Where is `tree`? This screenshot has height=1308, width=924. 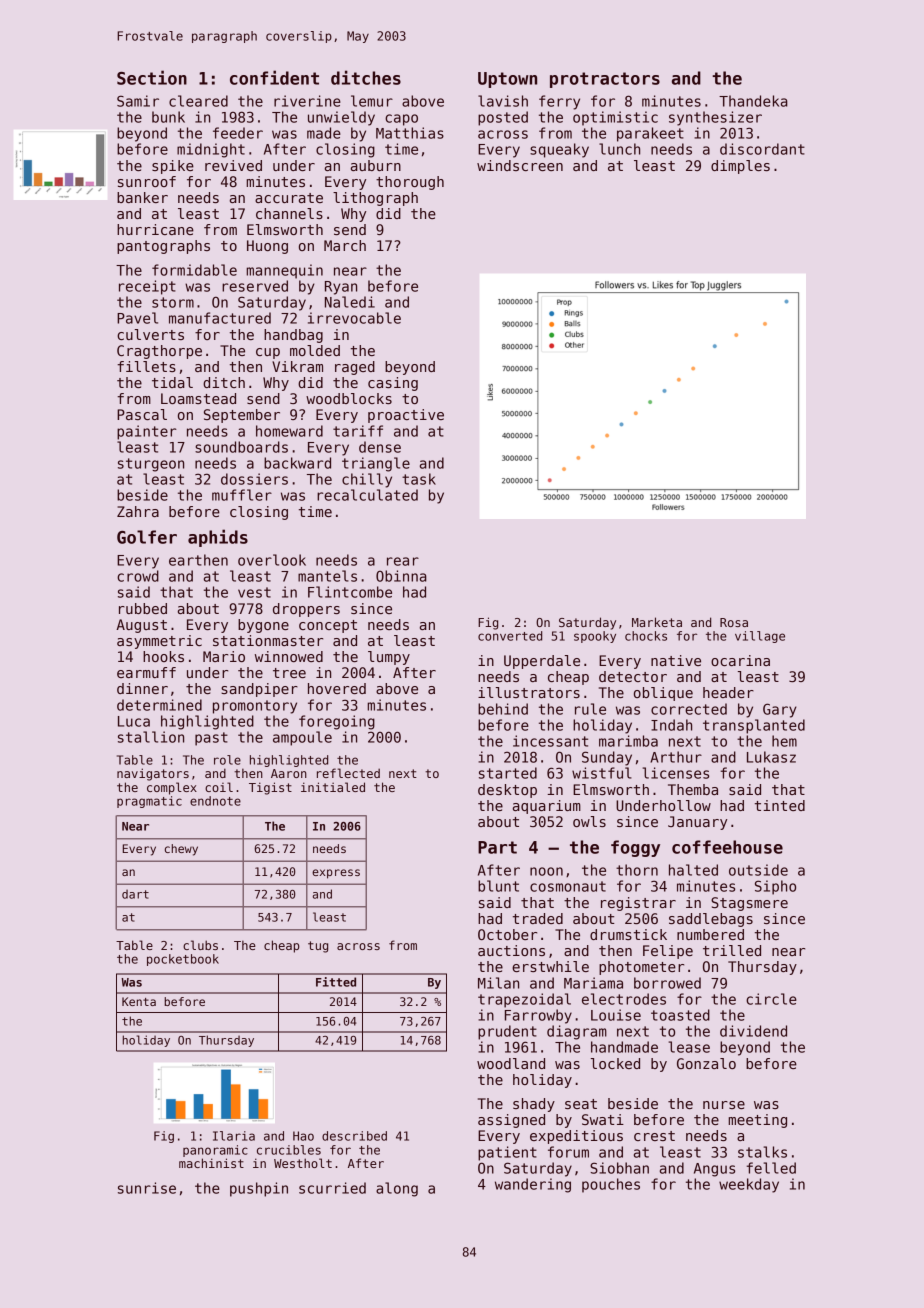
tree is located at coordinates (289, 673).
